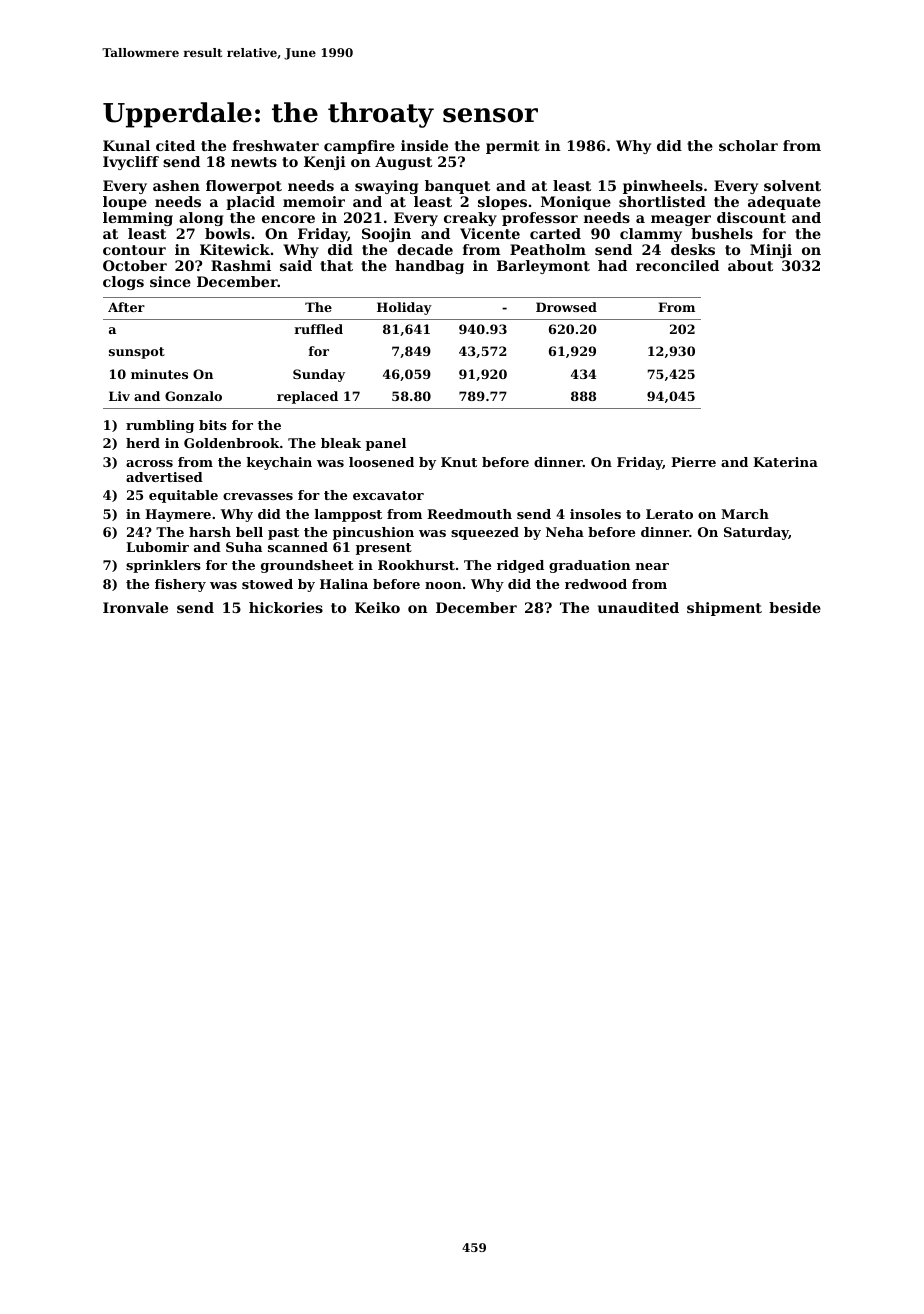 The width and height of the screenshot is (924, 1314). I want to click on permit, so click(513, 147).
